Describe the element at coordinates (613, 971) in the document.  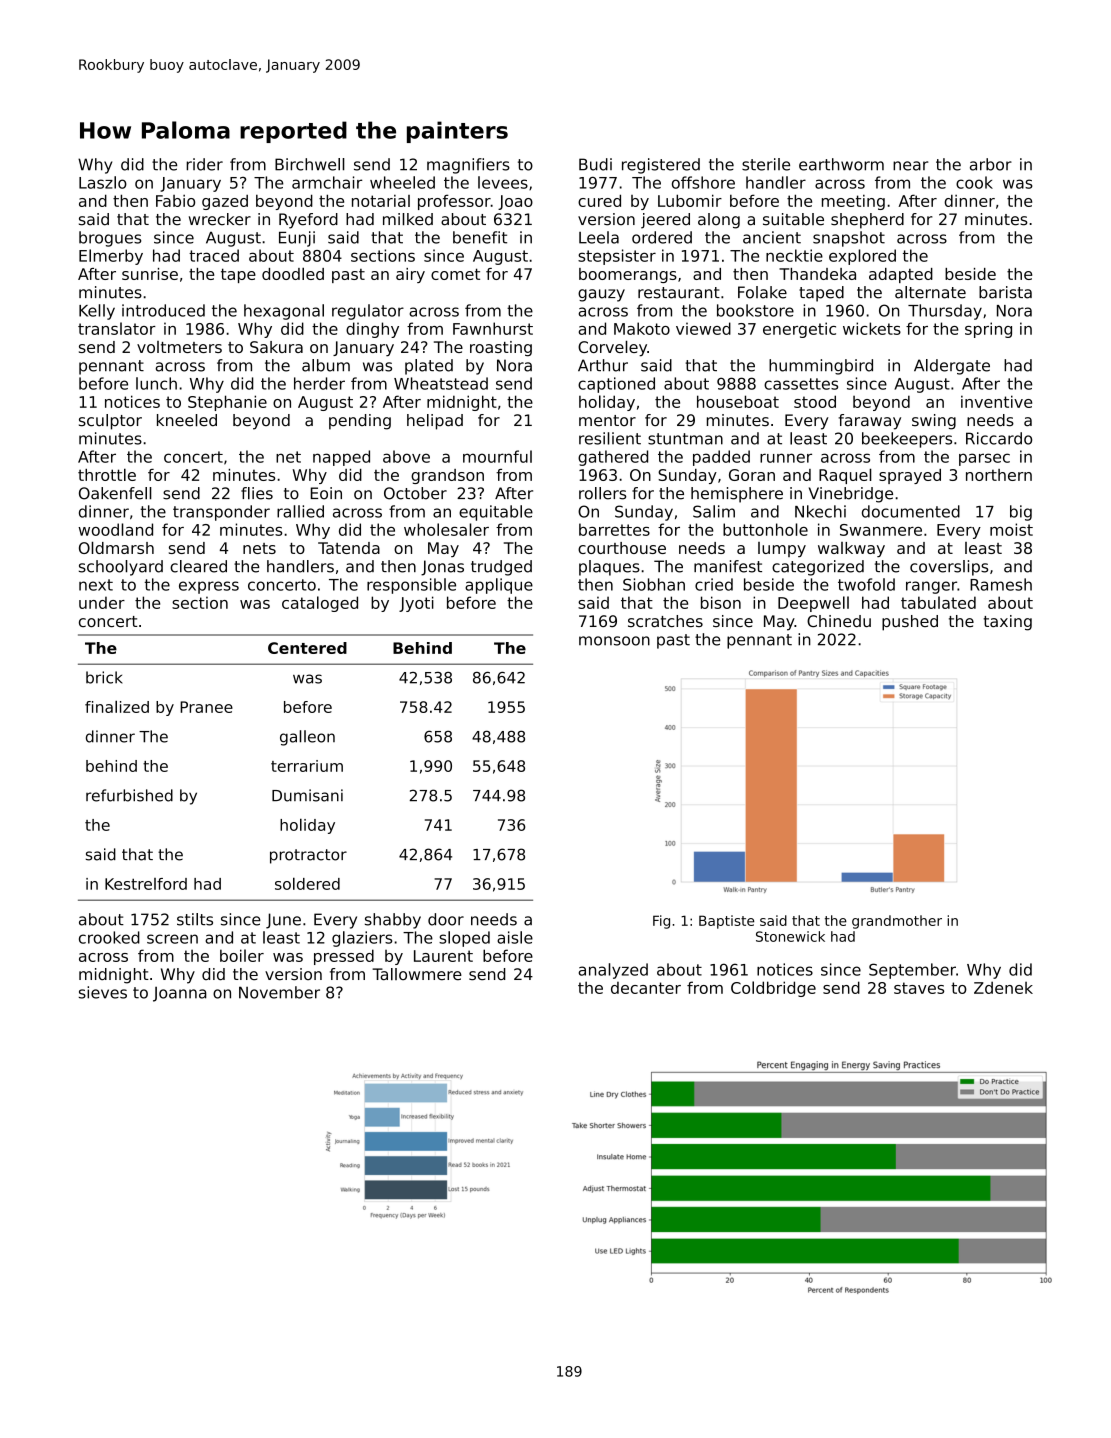
I see `analyzed` at that location.
